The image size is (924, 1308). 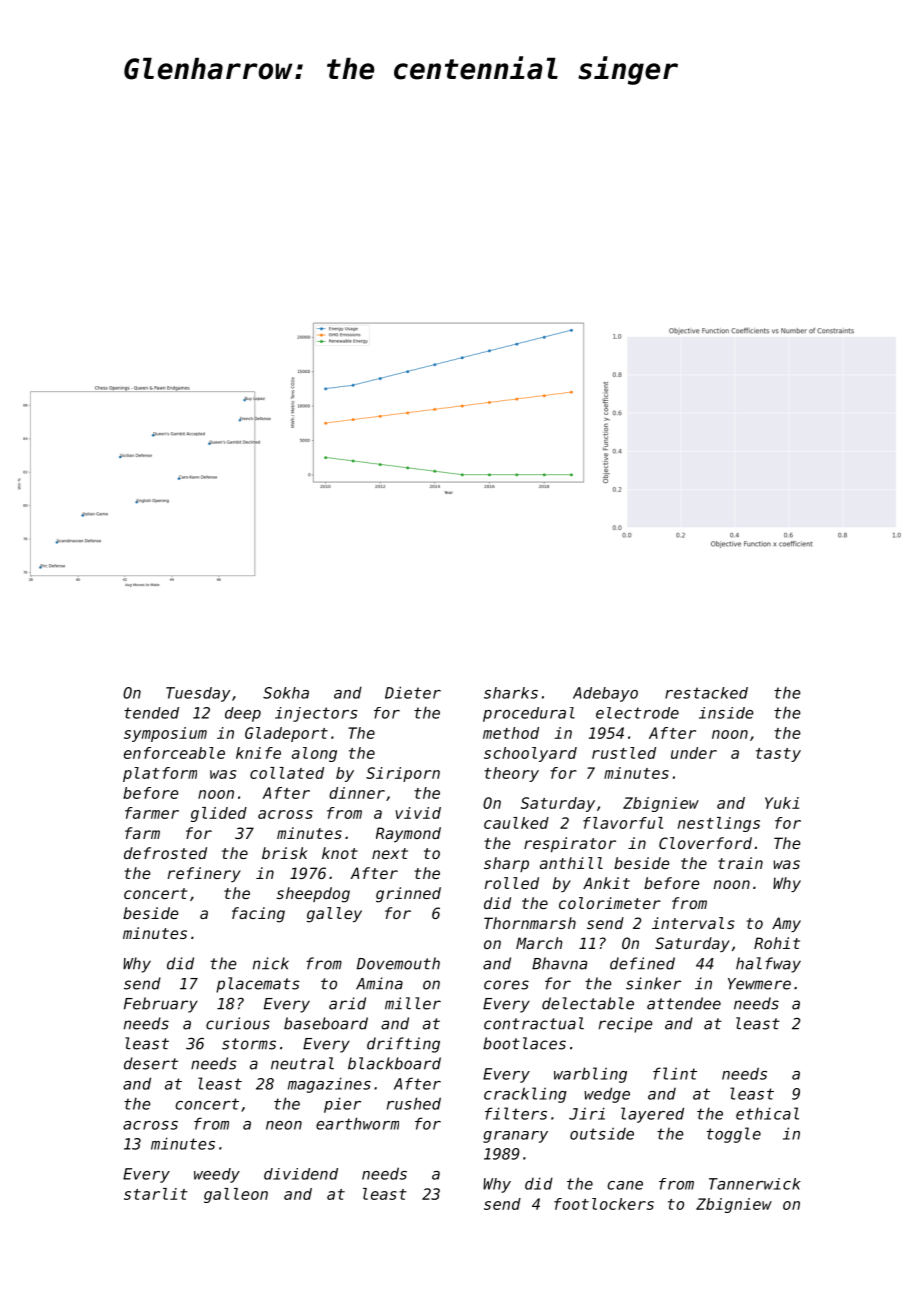 I want to click on attendee, so click(x=684, y=1003).
